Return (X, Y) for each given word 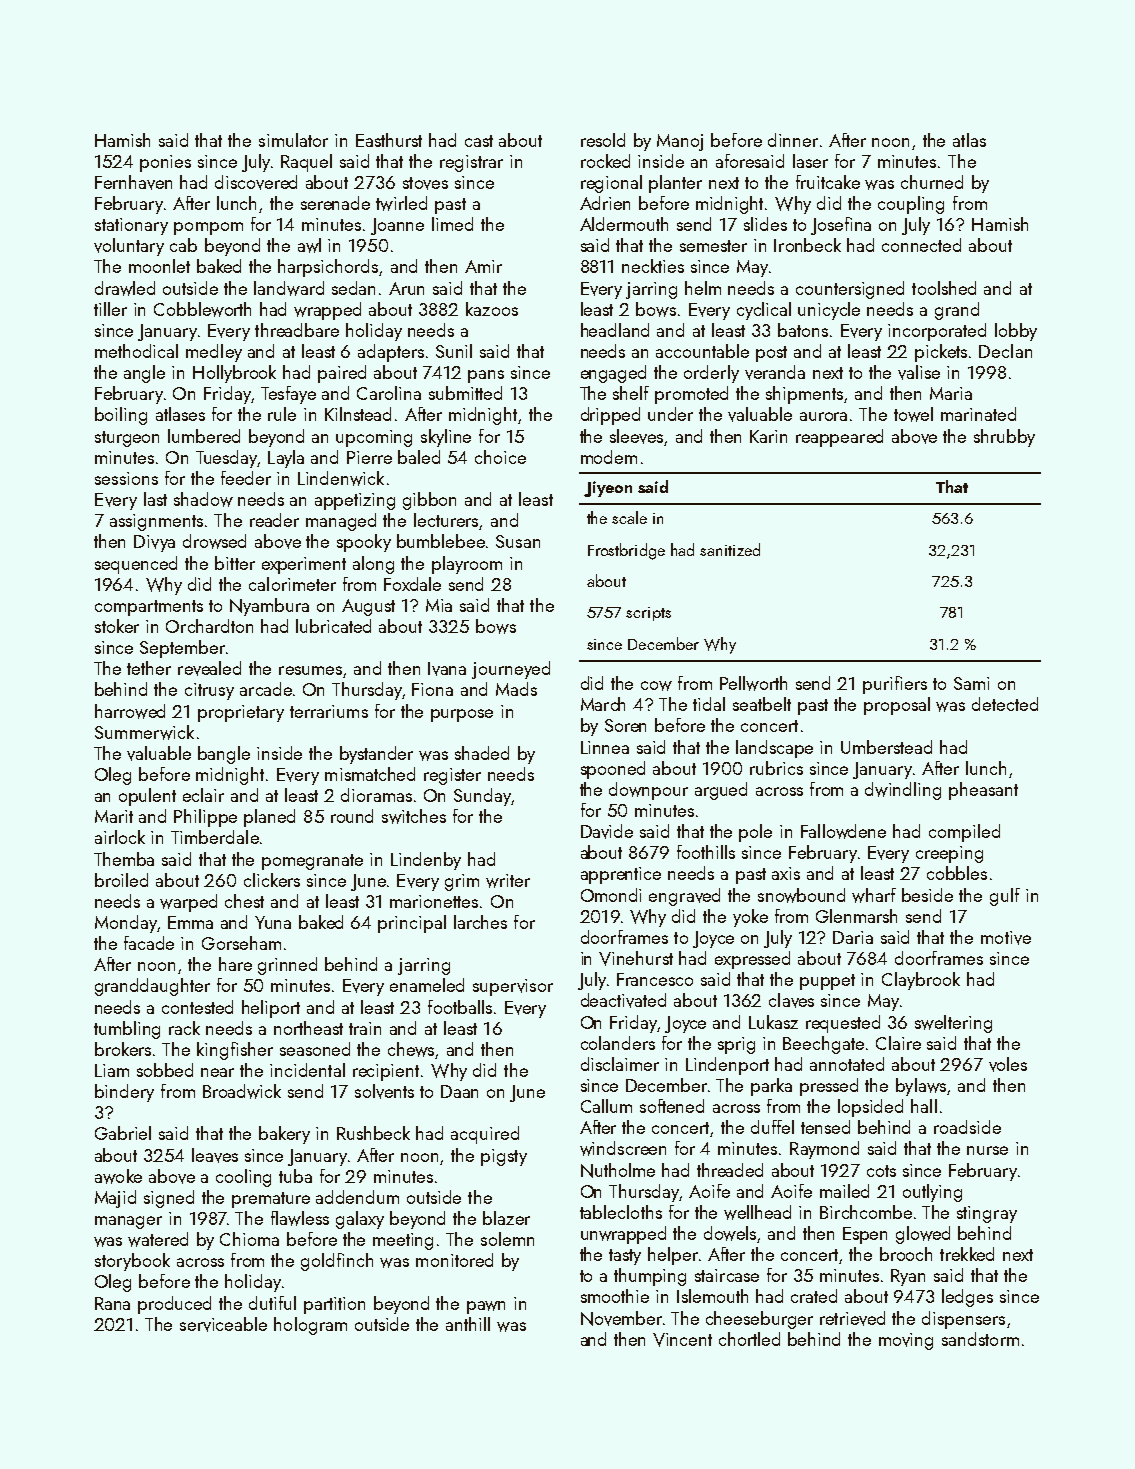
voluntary (129, 247)
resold (603, 140)
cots (881, 1171)
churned (932, 182)
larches (480, 922)
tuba (295, 1176)
